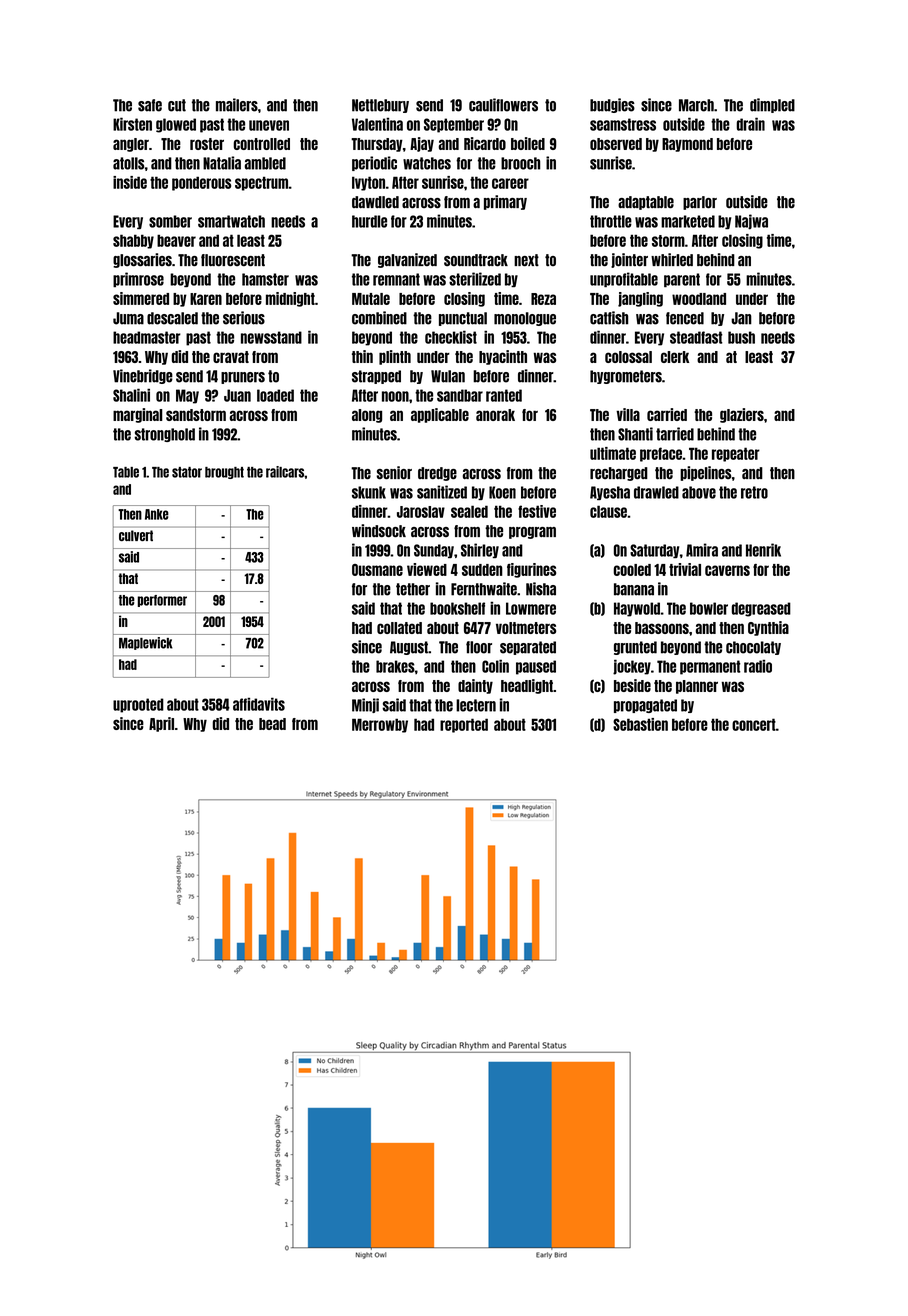 The image size is (908, 1316). Describe the element at coordinates (272, 724) in the image. I see `bead` at that location.
